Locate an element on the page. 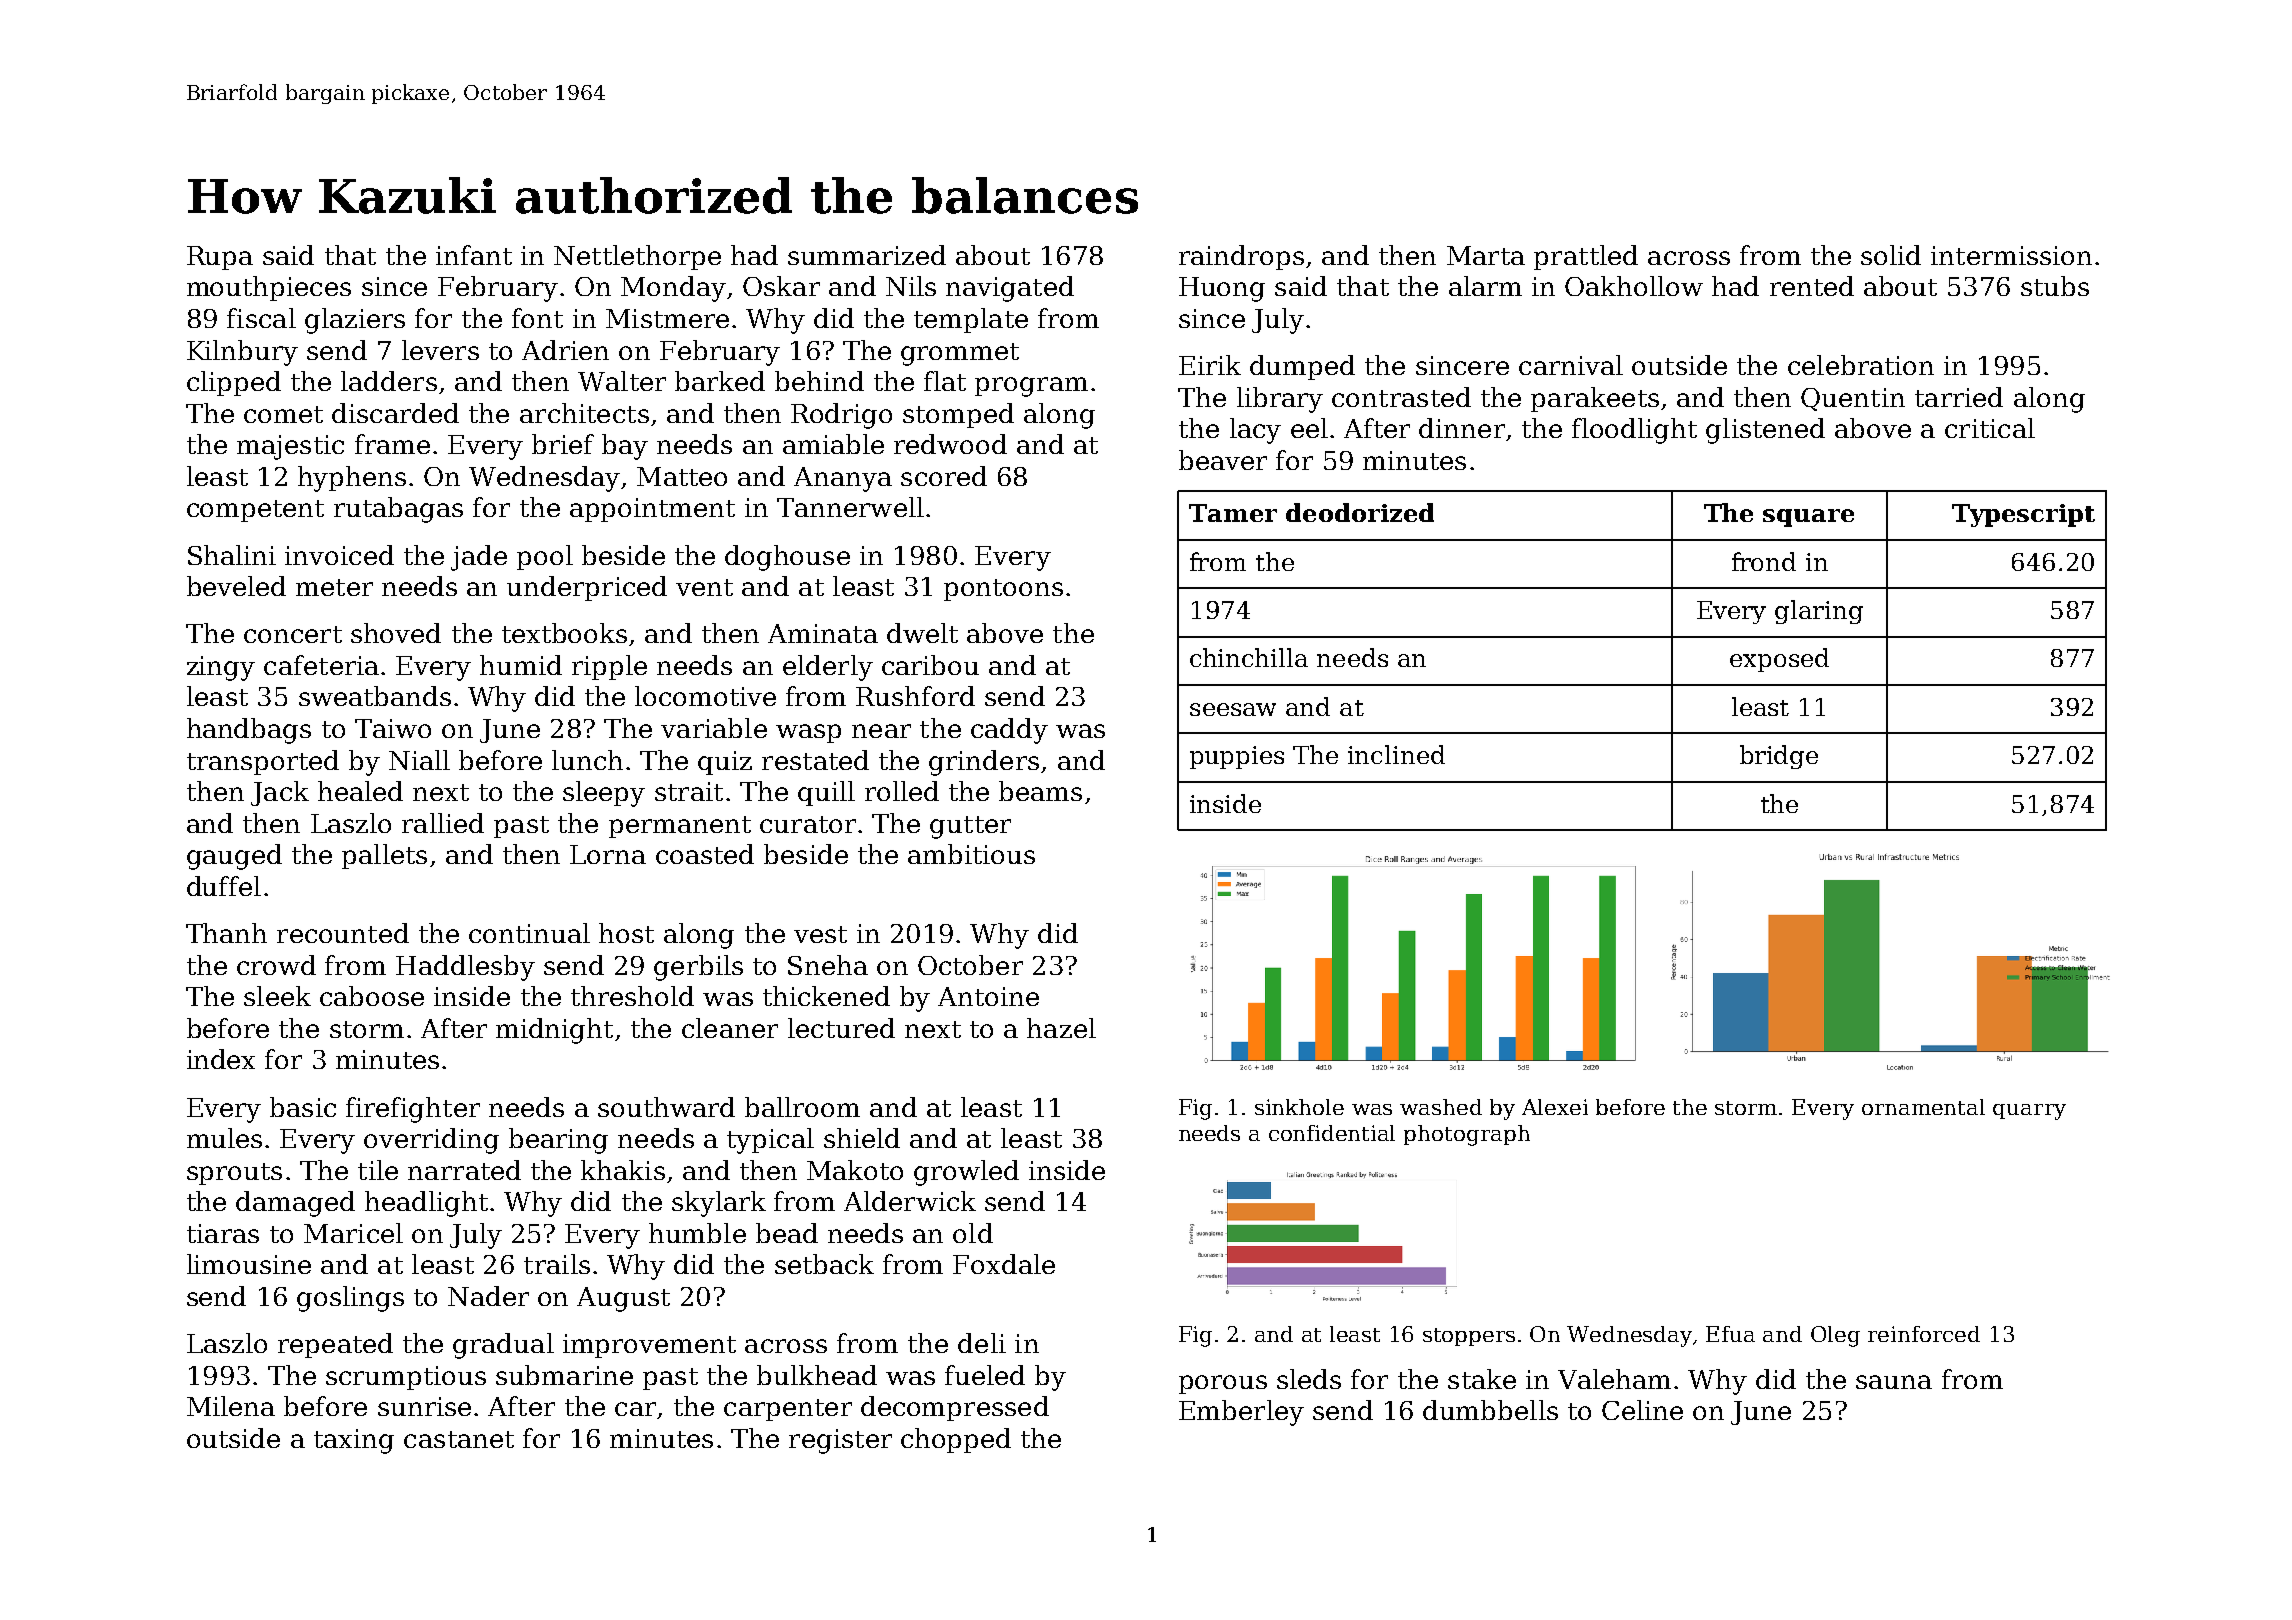 The image size is (2292, 1620). tile is located at coordinates (378, 1170).
